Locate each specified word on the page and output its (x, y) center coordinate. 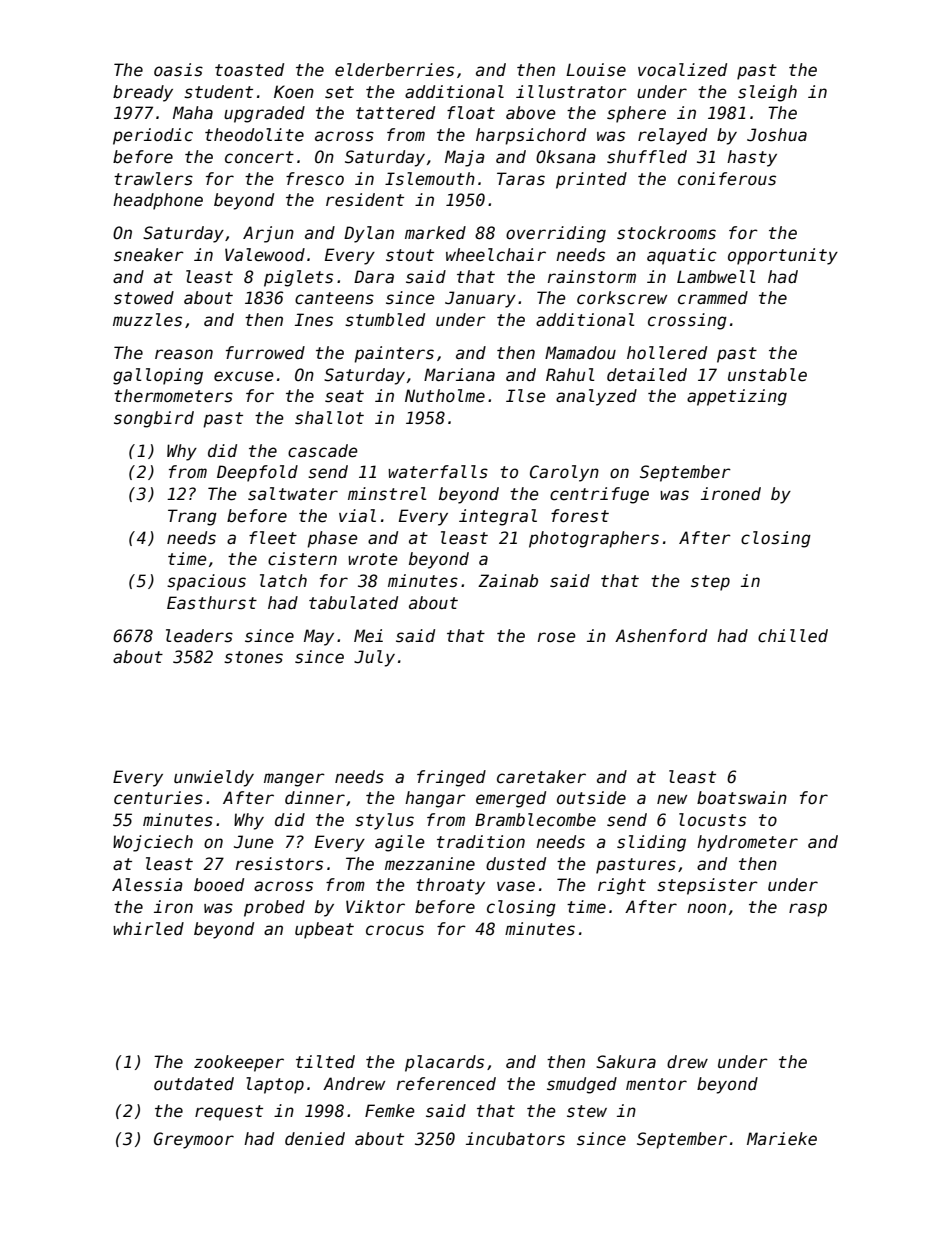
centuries (158, 798)
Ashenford (661, 636)
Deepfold (257, 473)
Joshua (777, 135)
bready (143, 93)
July (374, 658)
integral (498, 517)
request (229, 1113)
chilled (793, 636)
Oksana (566, 157)
